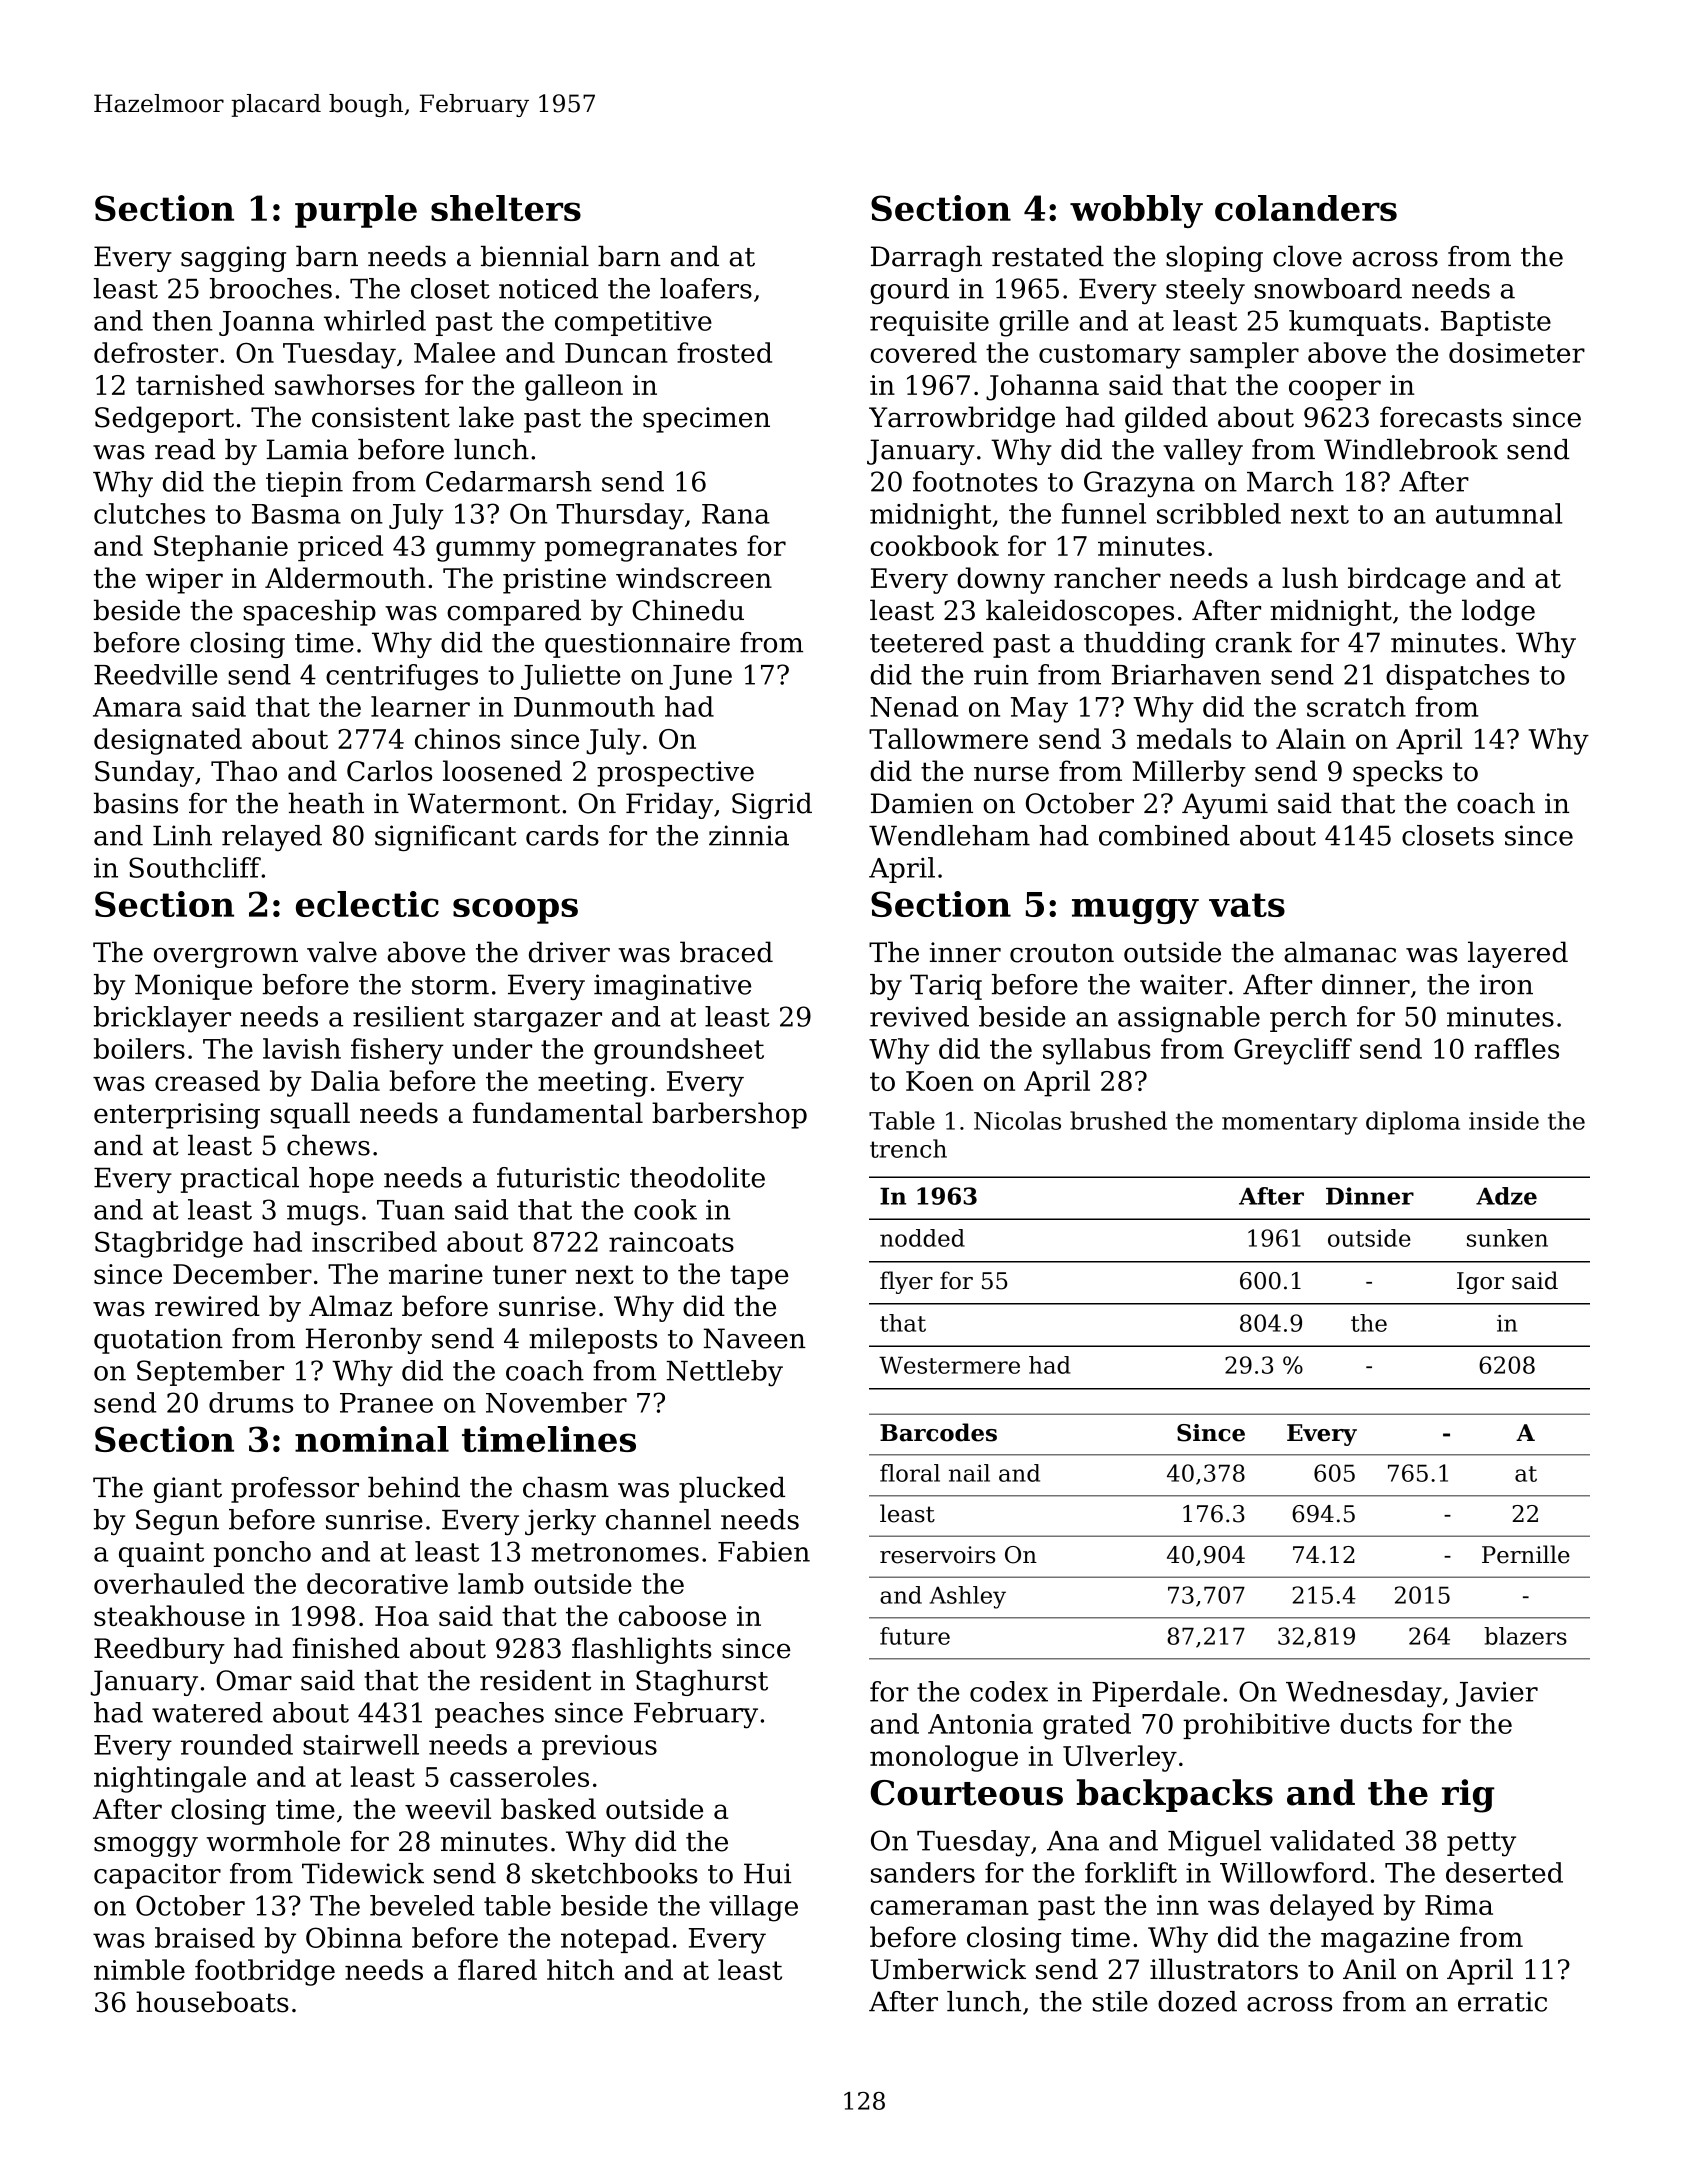 This screenshot has width=1683, height=2178. Describe the element at coordinates (169, 1615) in the screenshot. I see `steakhouse` at that location.
